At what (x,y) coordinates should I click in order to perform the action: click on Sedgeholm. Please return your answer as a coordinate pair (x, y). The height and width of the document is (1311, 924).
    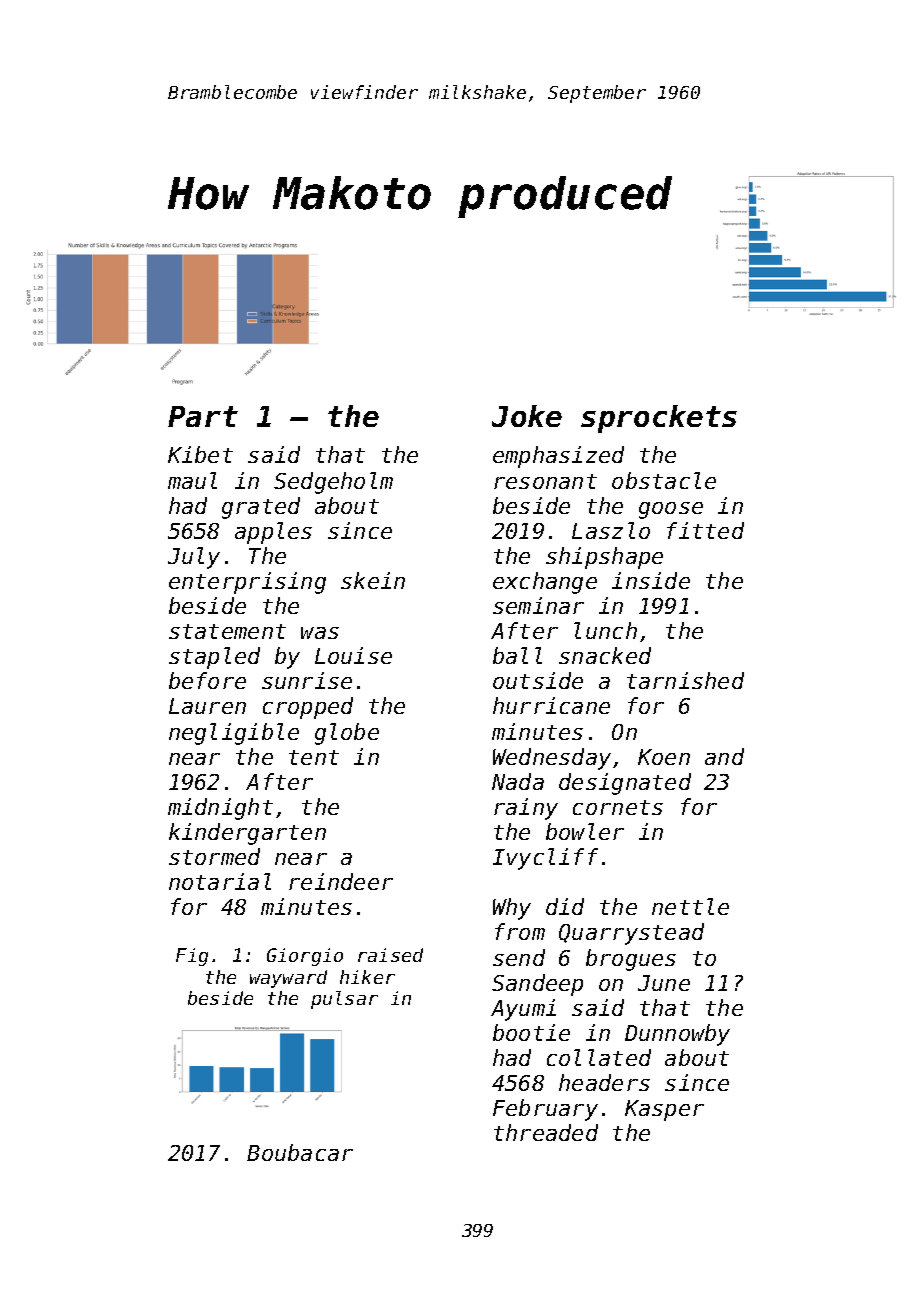
    Looking at the image, I should click on (333, 483).
